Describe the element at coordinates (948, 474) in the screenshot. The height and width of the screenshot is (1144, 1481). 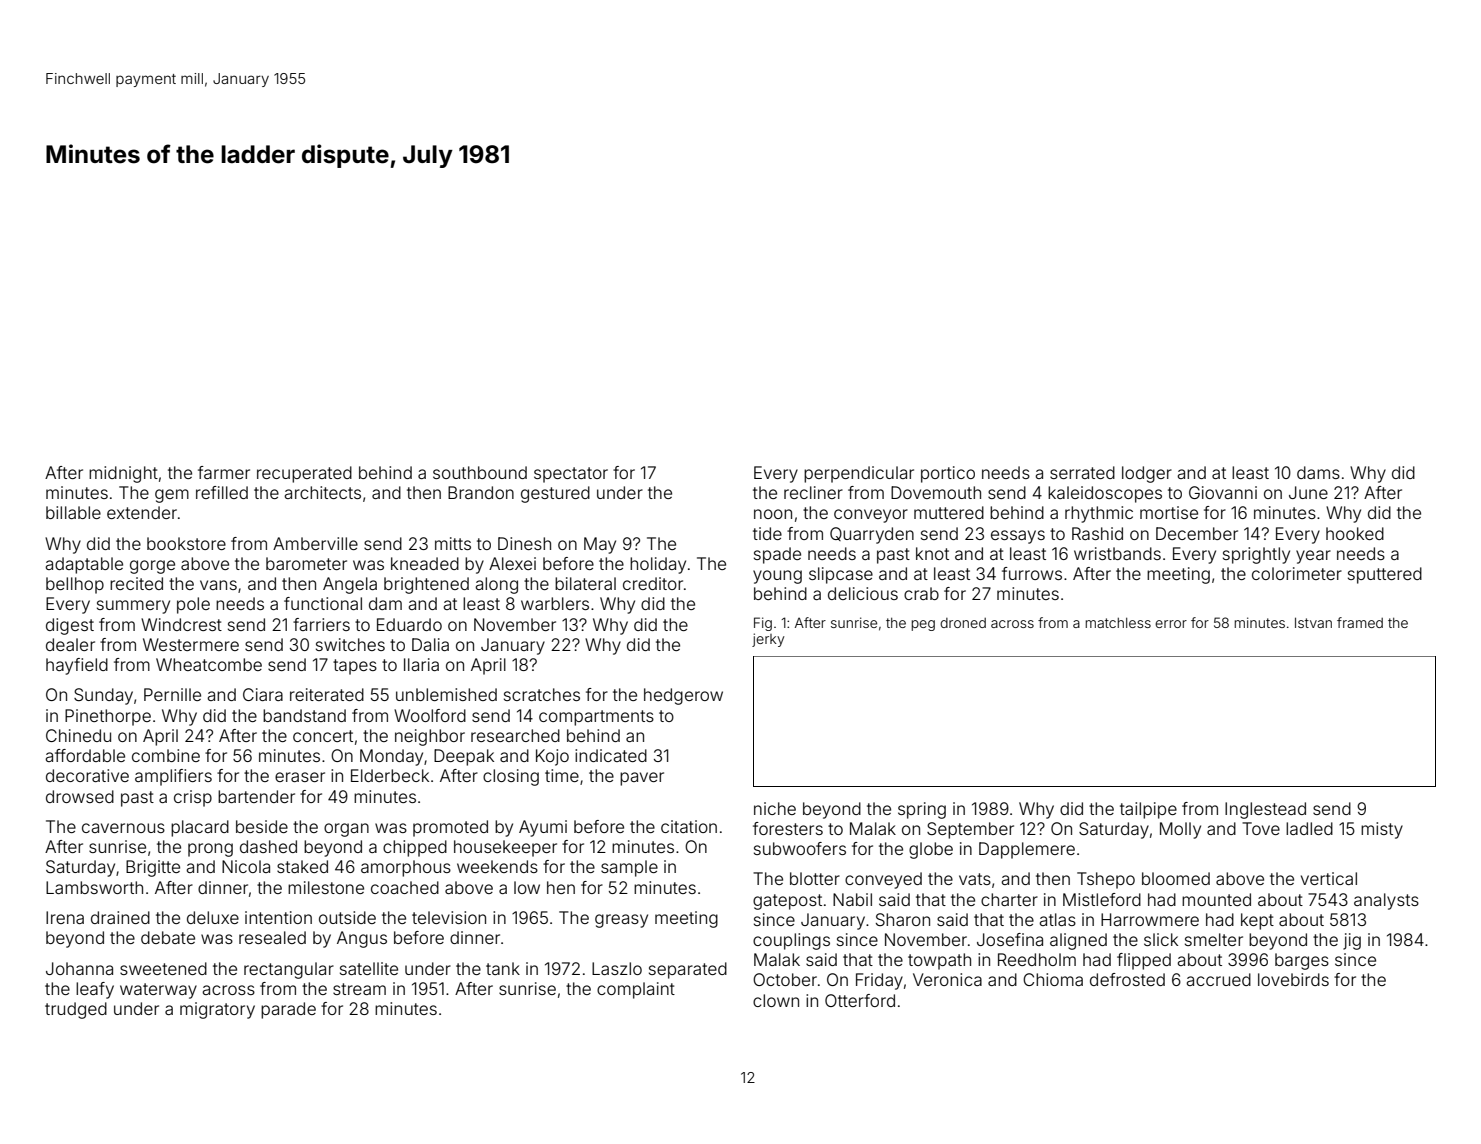
I see `portico` at that location.
